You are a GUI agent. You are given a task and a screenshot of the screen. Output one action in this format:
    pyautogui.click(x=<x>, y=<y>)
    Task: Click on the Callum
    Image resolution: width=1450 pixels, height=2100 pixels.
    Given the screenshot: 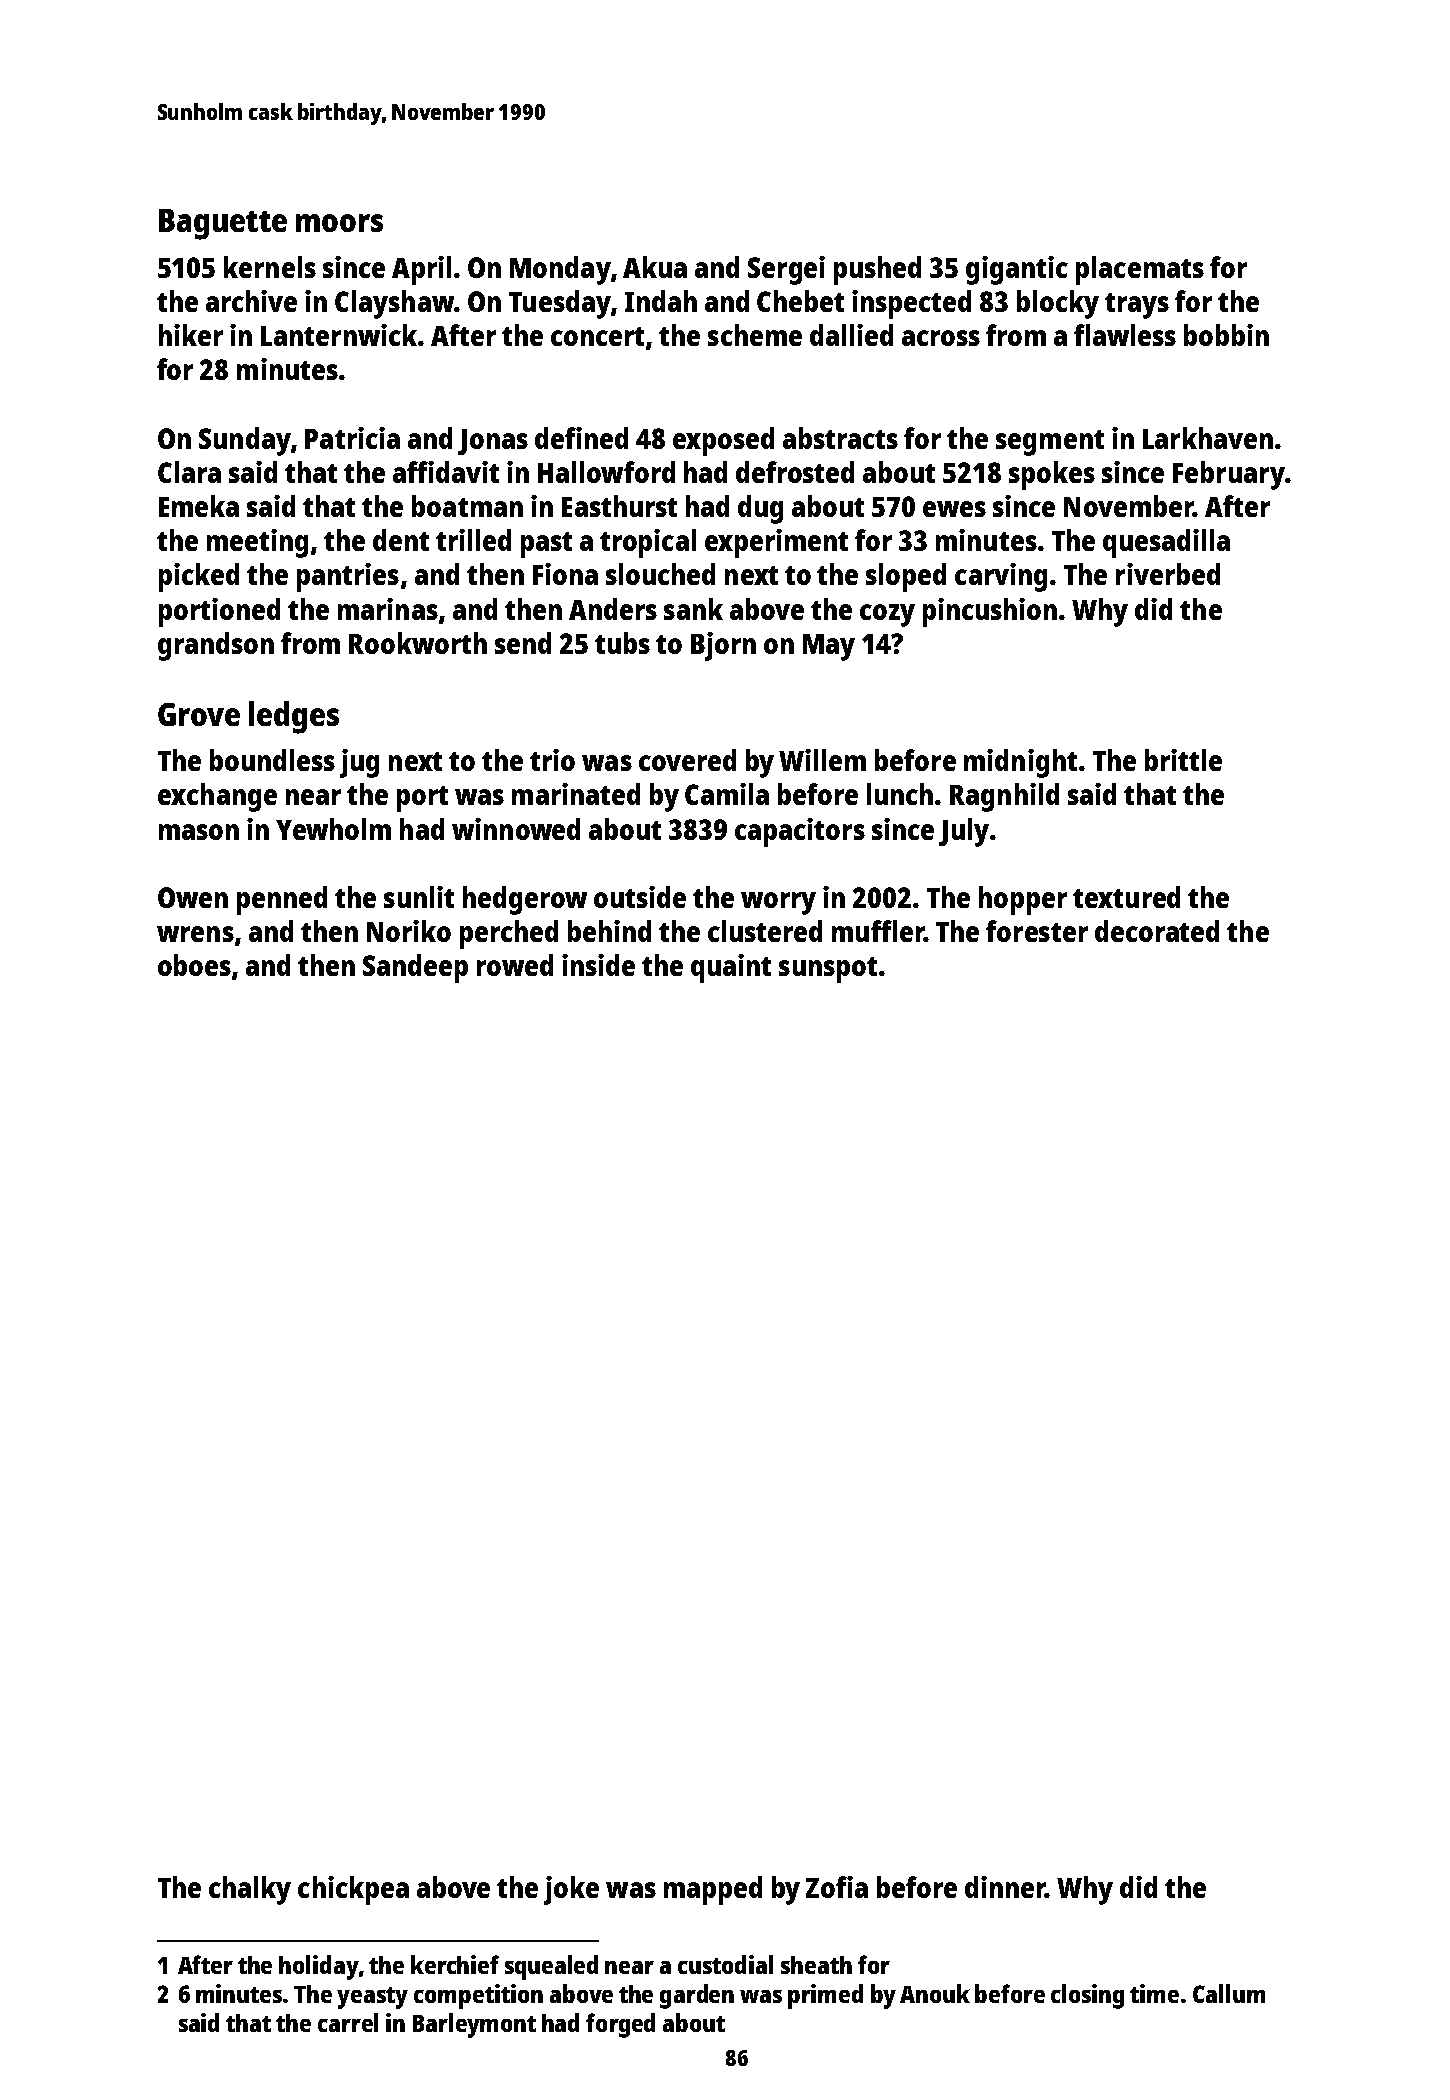 What is the action you would take?
    pyautogui.click(x=1229, y=1993)
